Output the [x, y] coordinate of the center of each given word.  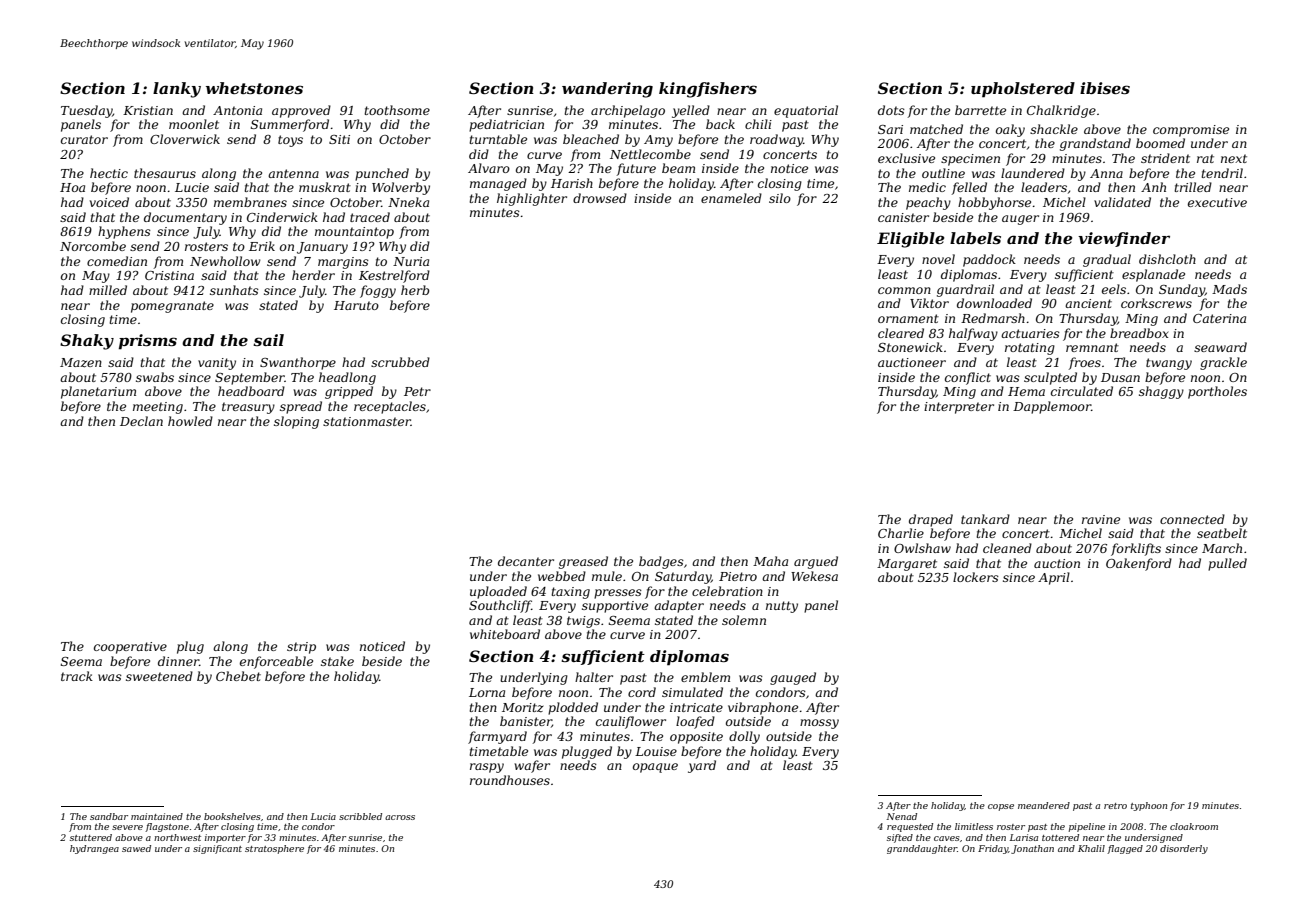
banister [526, 722]
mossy [819, 724]
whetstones [254, 88]
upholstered [1023, 90]
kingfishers [708, 90]
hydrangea [94, 849]
